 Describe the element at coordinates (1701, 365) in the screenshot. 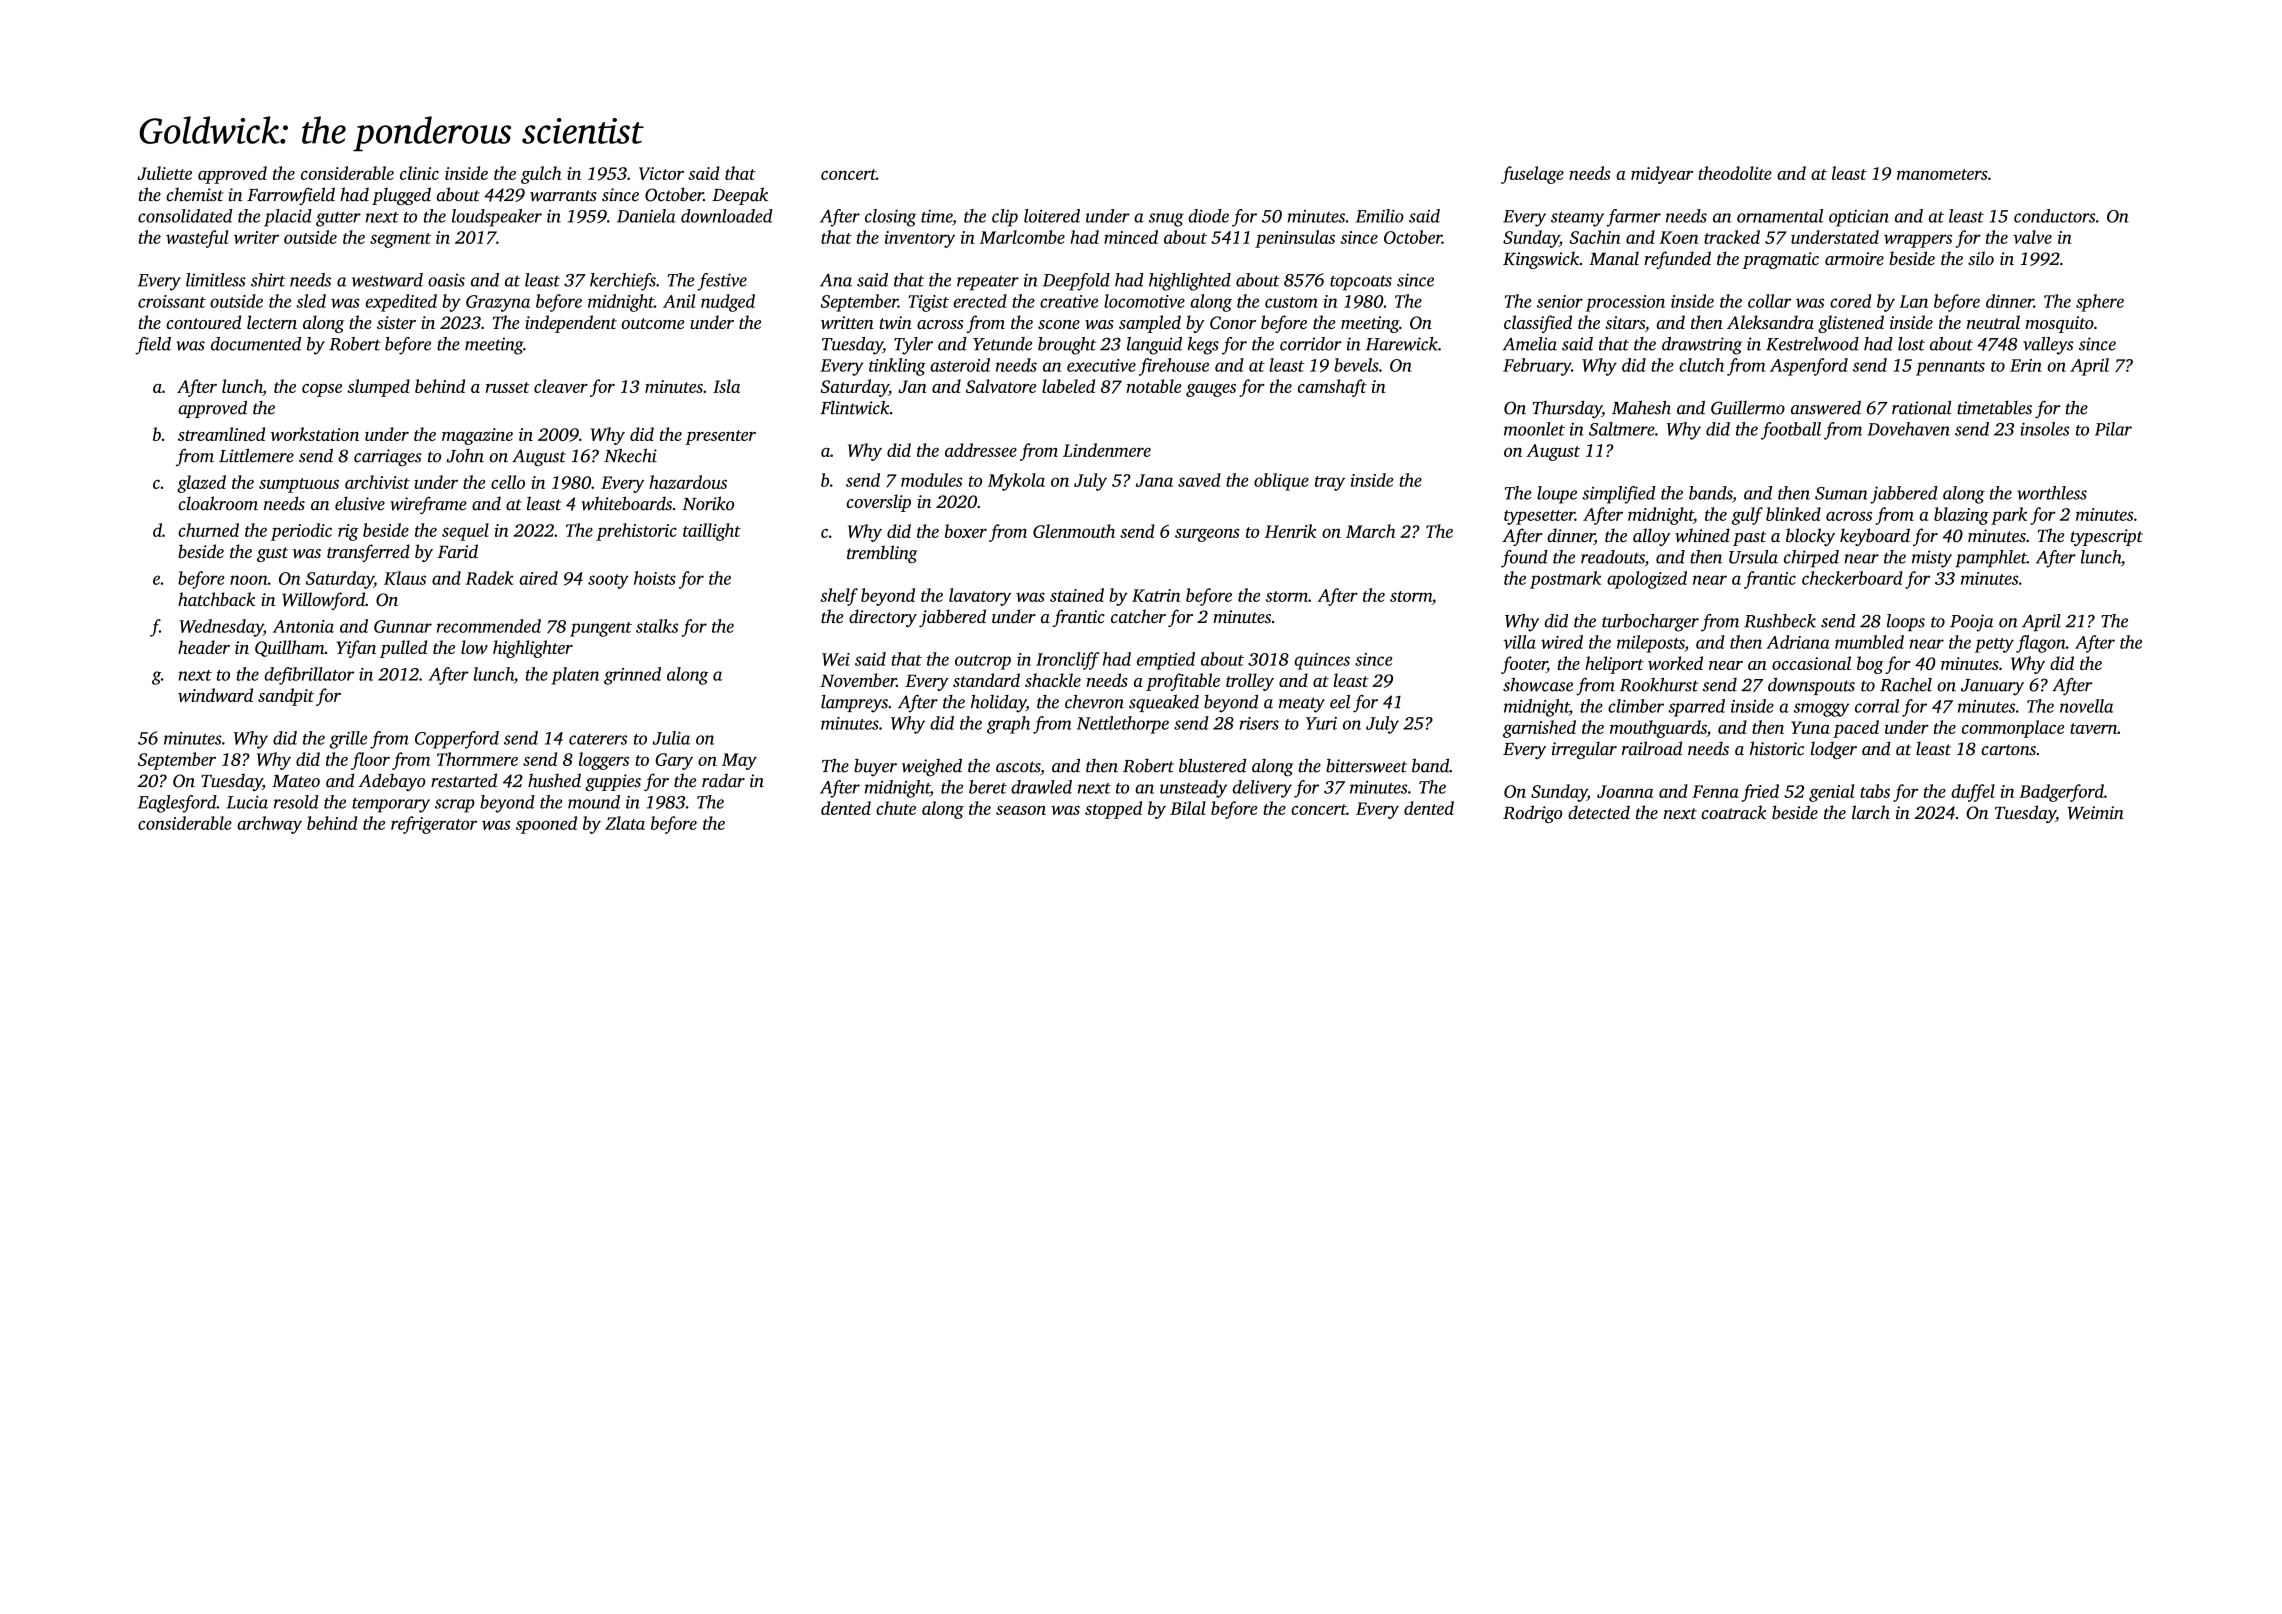

I see `clutch` at that location.
